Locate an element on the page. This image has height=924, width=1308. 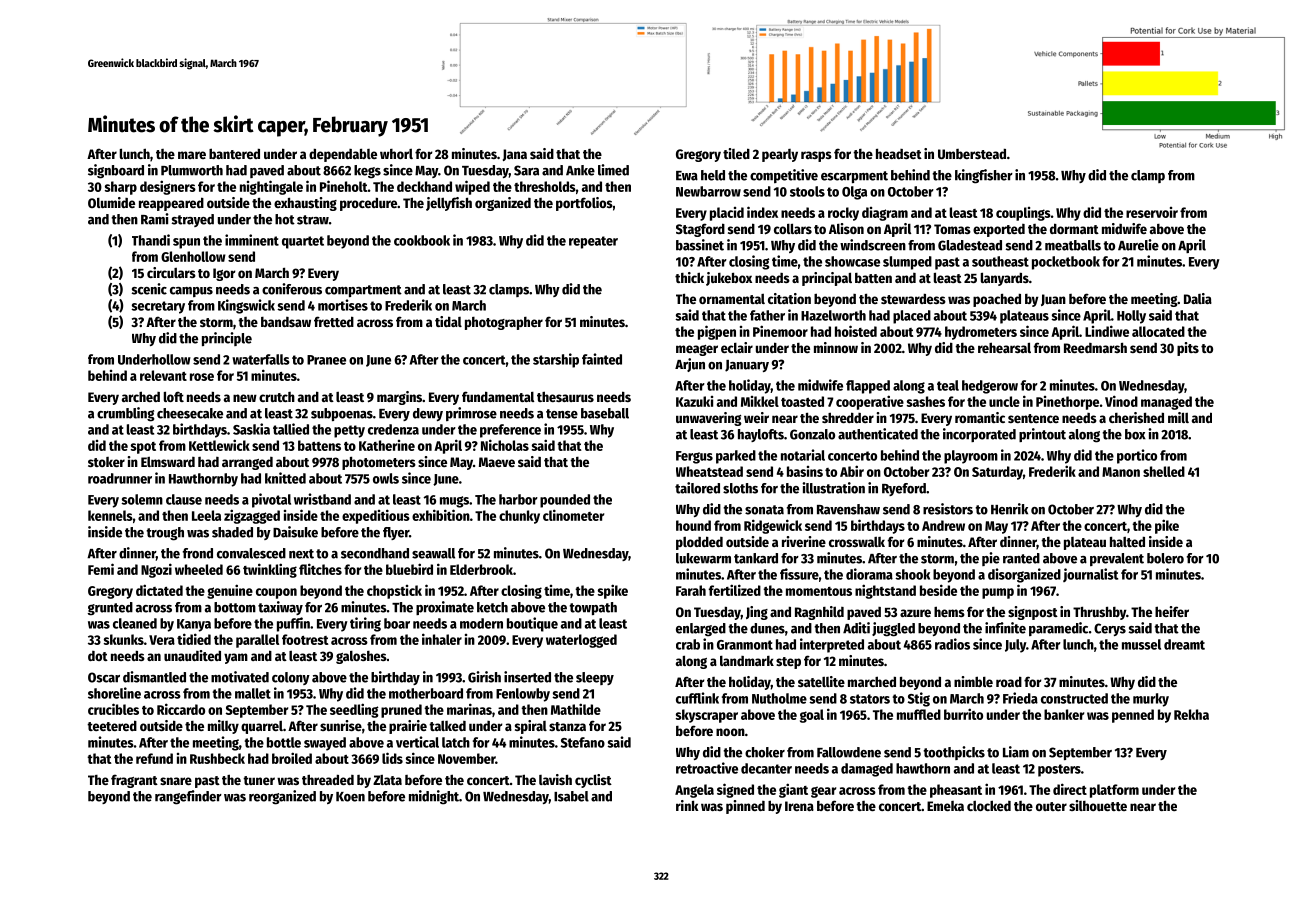
eclair is located at coordinates (737, 347).
